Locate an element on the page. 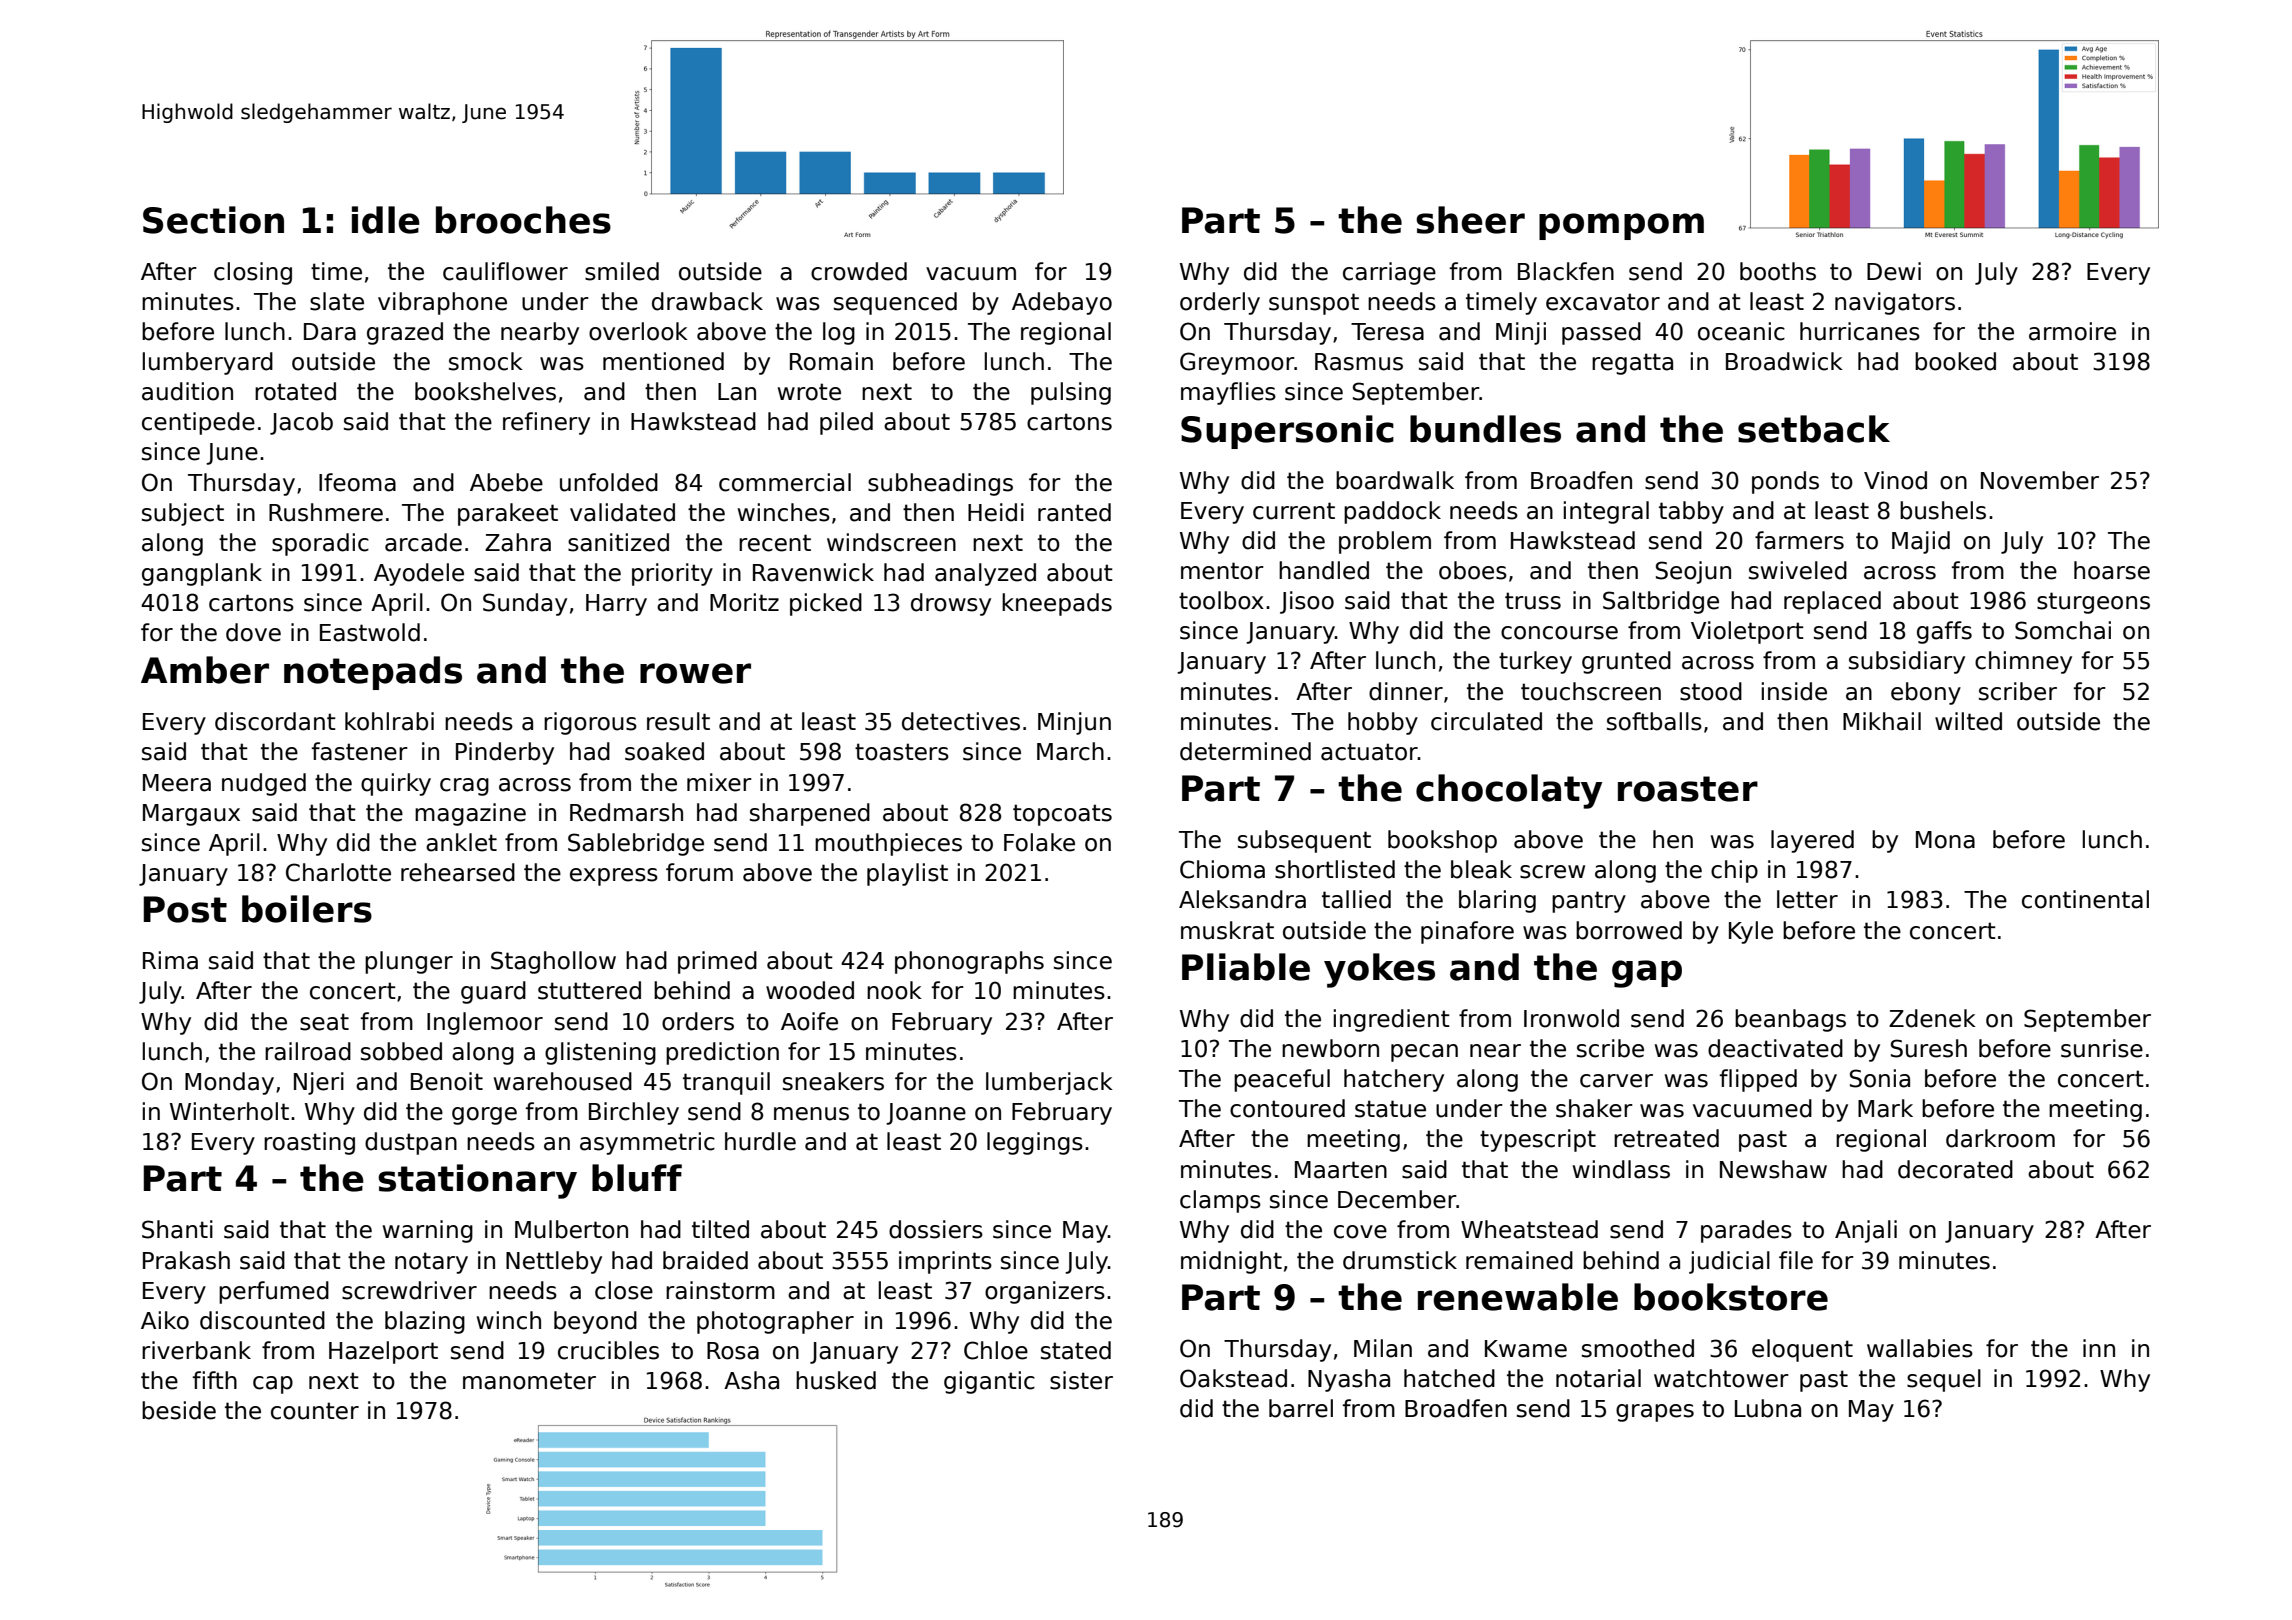  deactivated is located at coordinates (1775, 1048).
